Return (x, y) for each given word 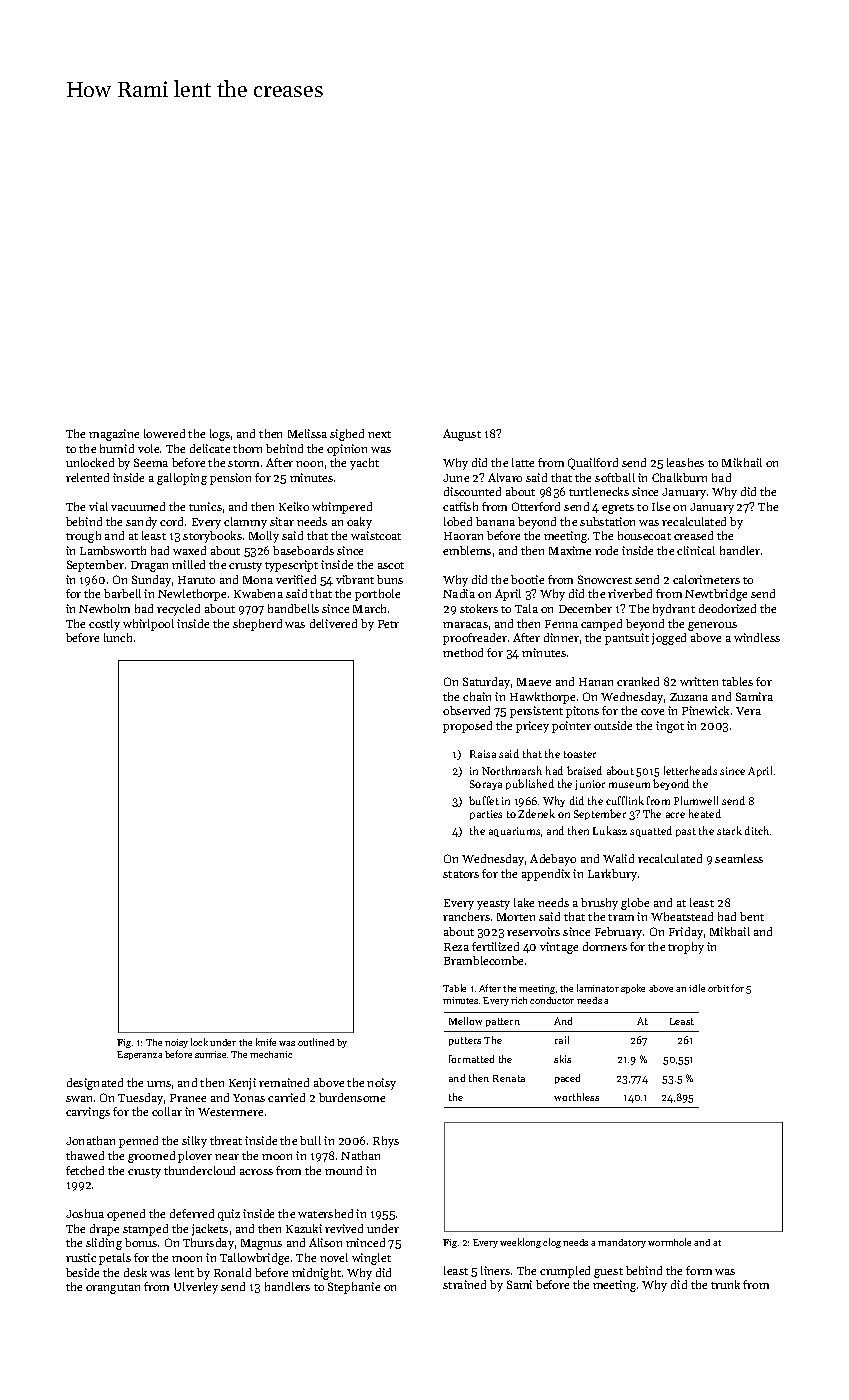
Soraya (486, 785)
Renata (509, 1078)
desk (135, 1272)
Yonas (249, 1098)
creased (693, 535)
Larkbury (612, 875)
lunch (118, 637)
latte (523, 462)
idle (697, 988)
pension (230, 479)
